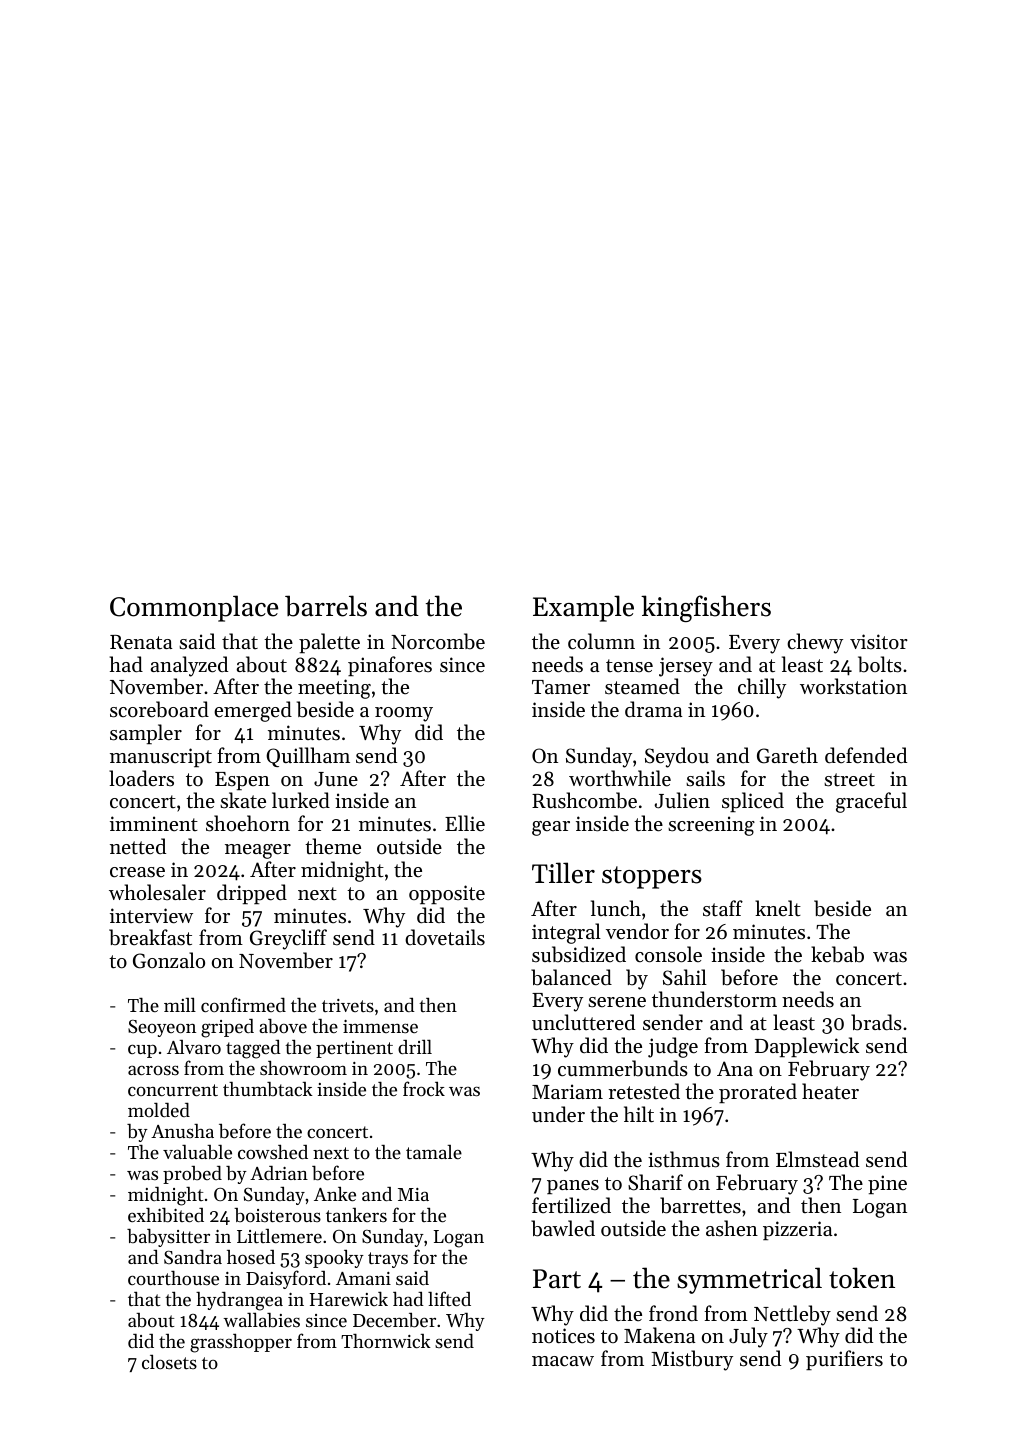 The height and width of the screenshot is (1444, 1017). What do you see at coordinates (363, 1278) in the screenshot?
I see `Amani` at bounding box center [363, 1278].
